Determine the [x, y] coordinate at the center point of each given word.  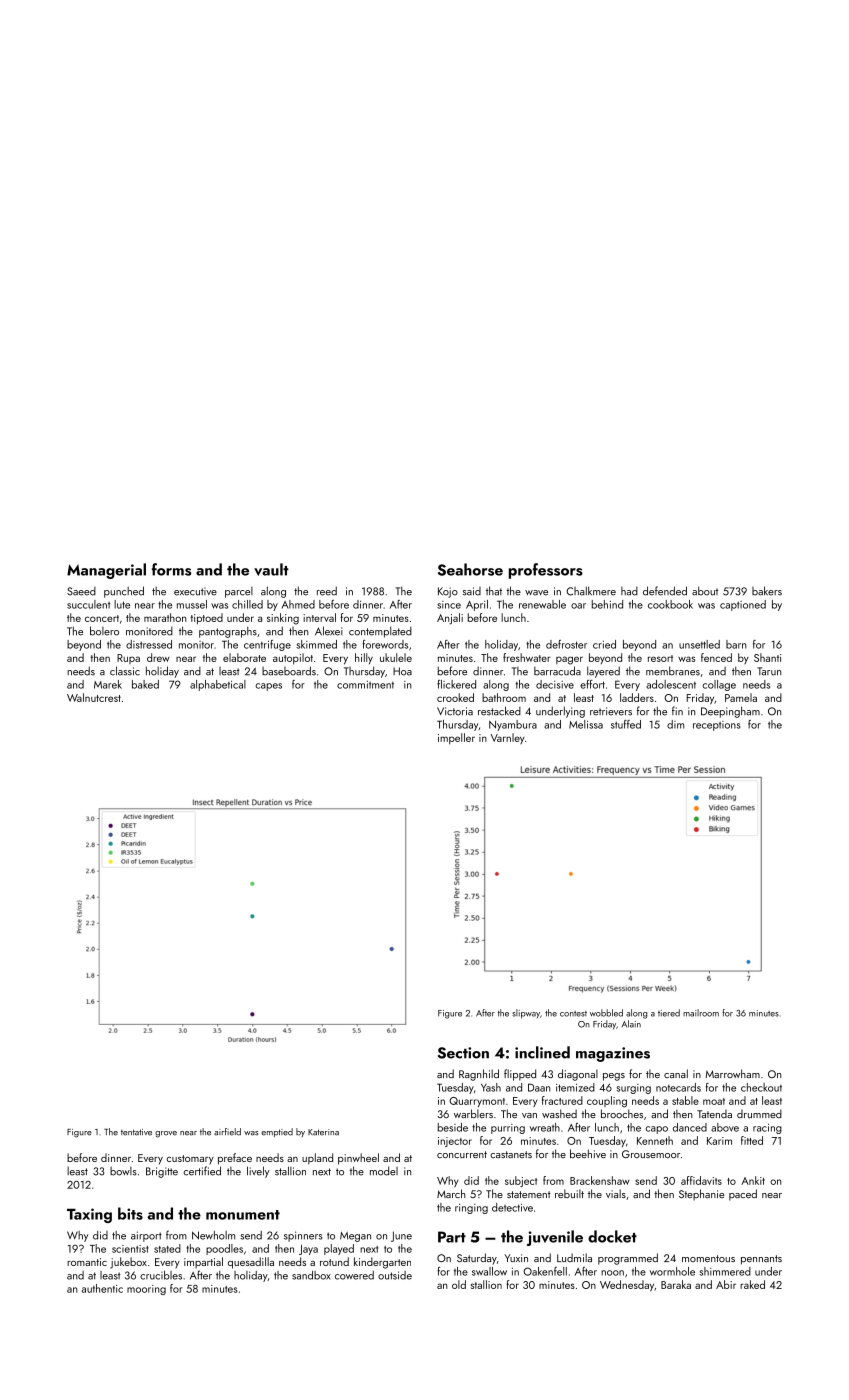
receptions [717, 726]
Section [463, 1053]
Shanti [767, 657]
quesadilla [251, 1263]
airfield [227, 1132]
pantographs [228, 632]
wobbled [606, 1013]
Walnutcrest [94, 697]
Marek [108, 684]
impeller [456, 738]
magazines [613, 1054]
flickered [456, 684]
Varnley [508, 738]
